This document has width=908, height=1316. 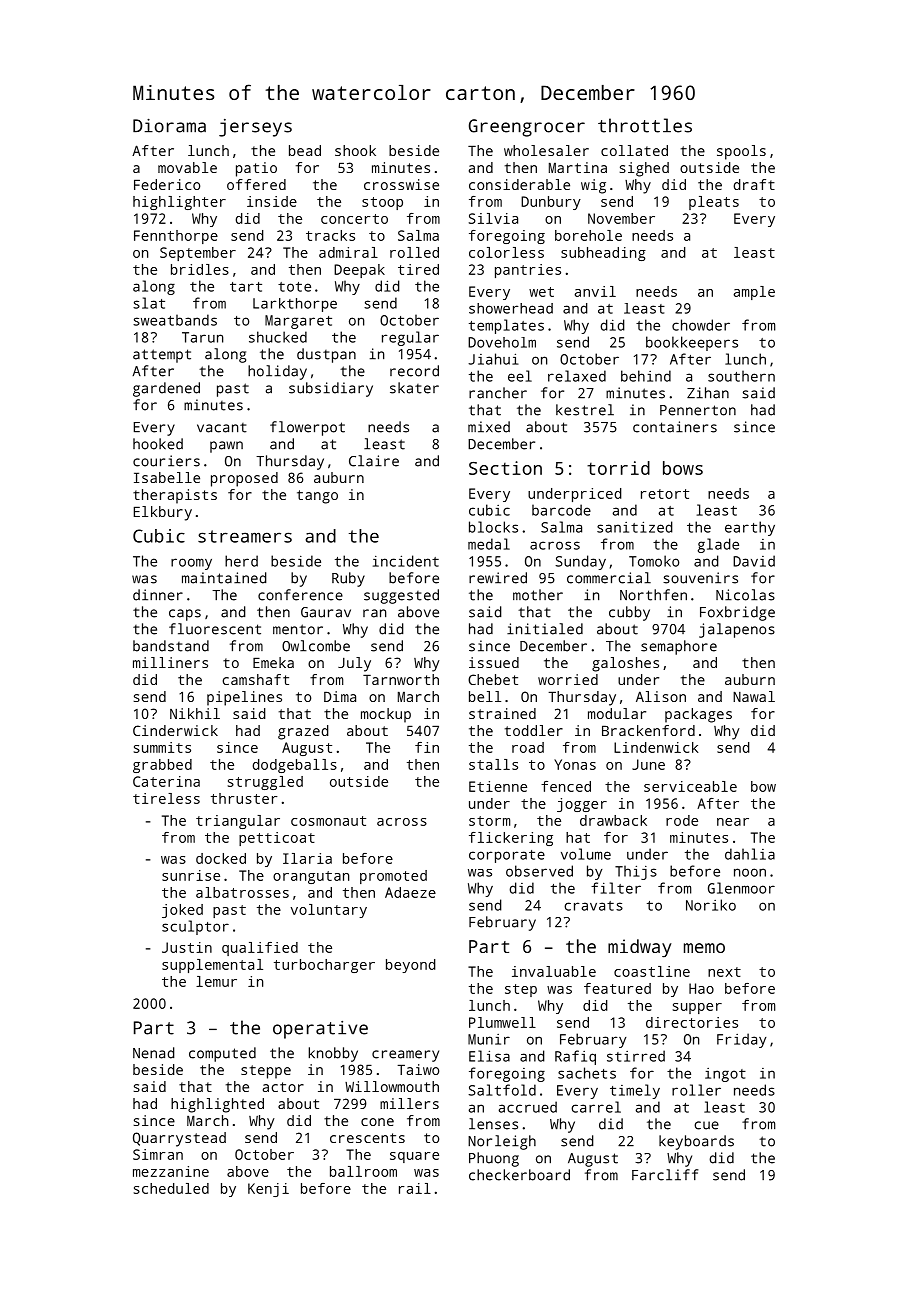 I want to click on semaphore, so click(x=679, y=647).
